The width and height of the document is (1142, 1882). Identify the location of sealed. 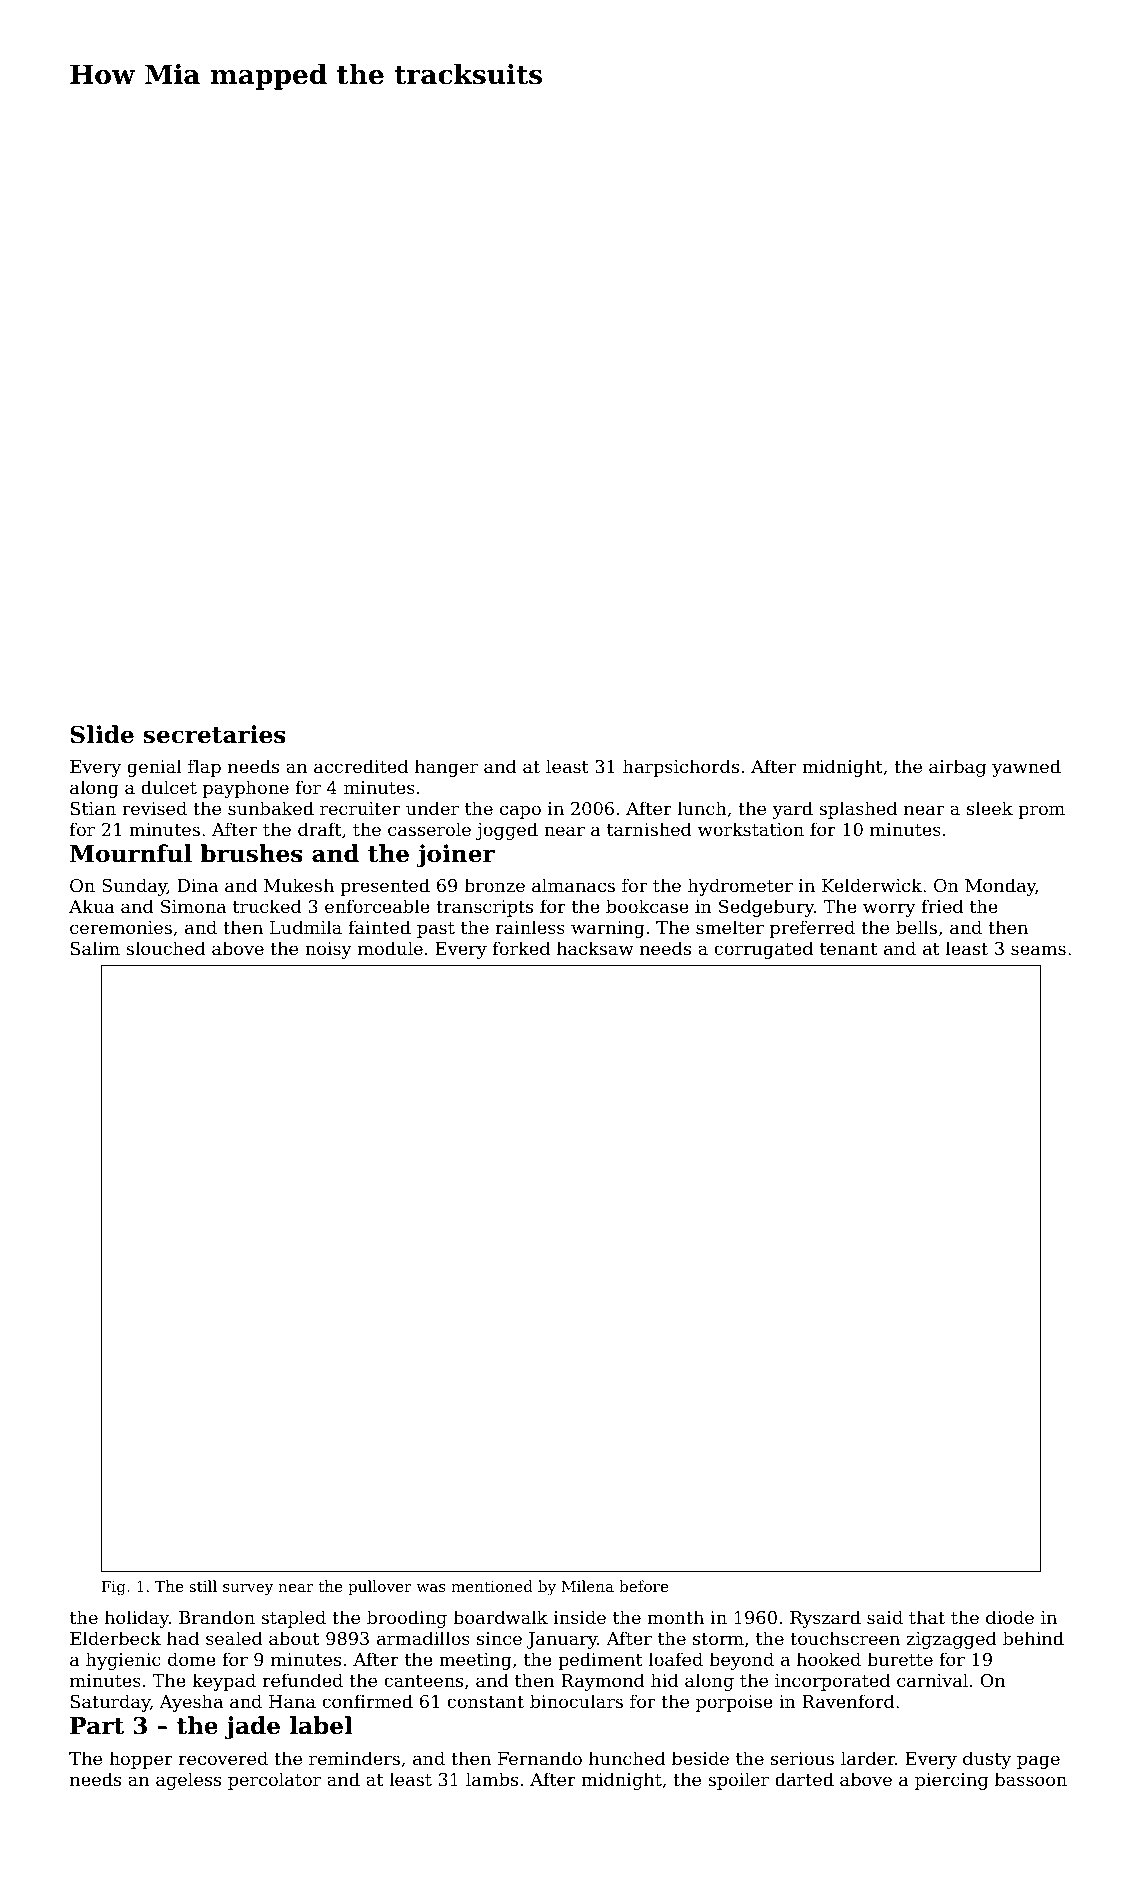
(234, 1638).
